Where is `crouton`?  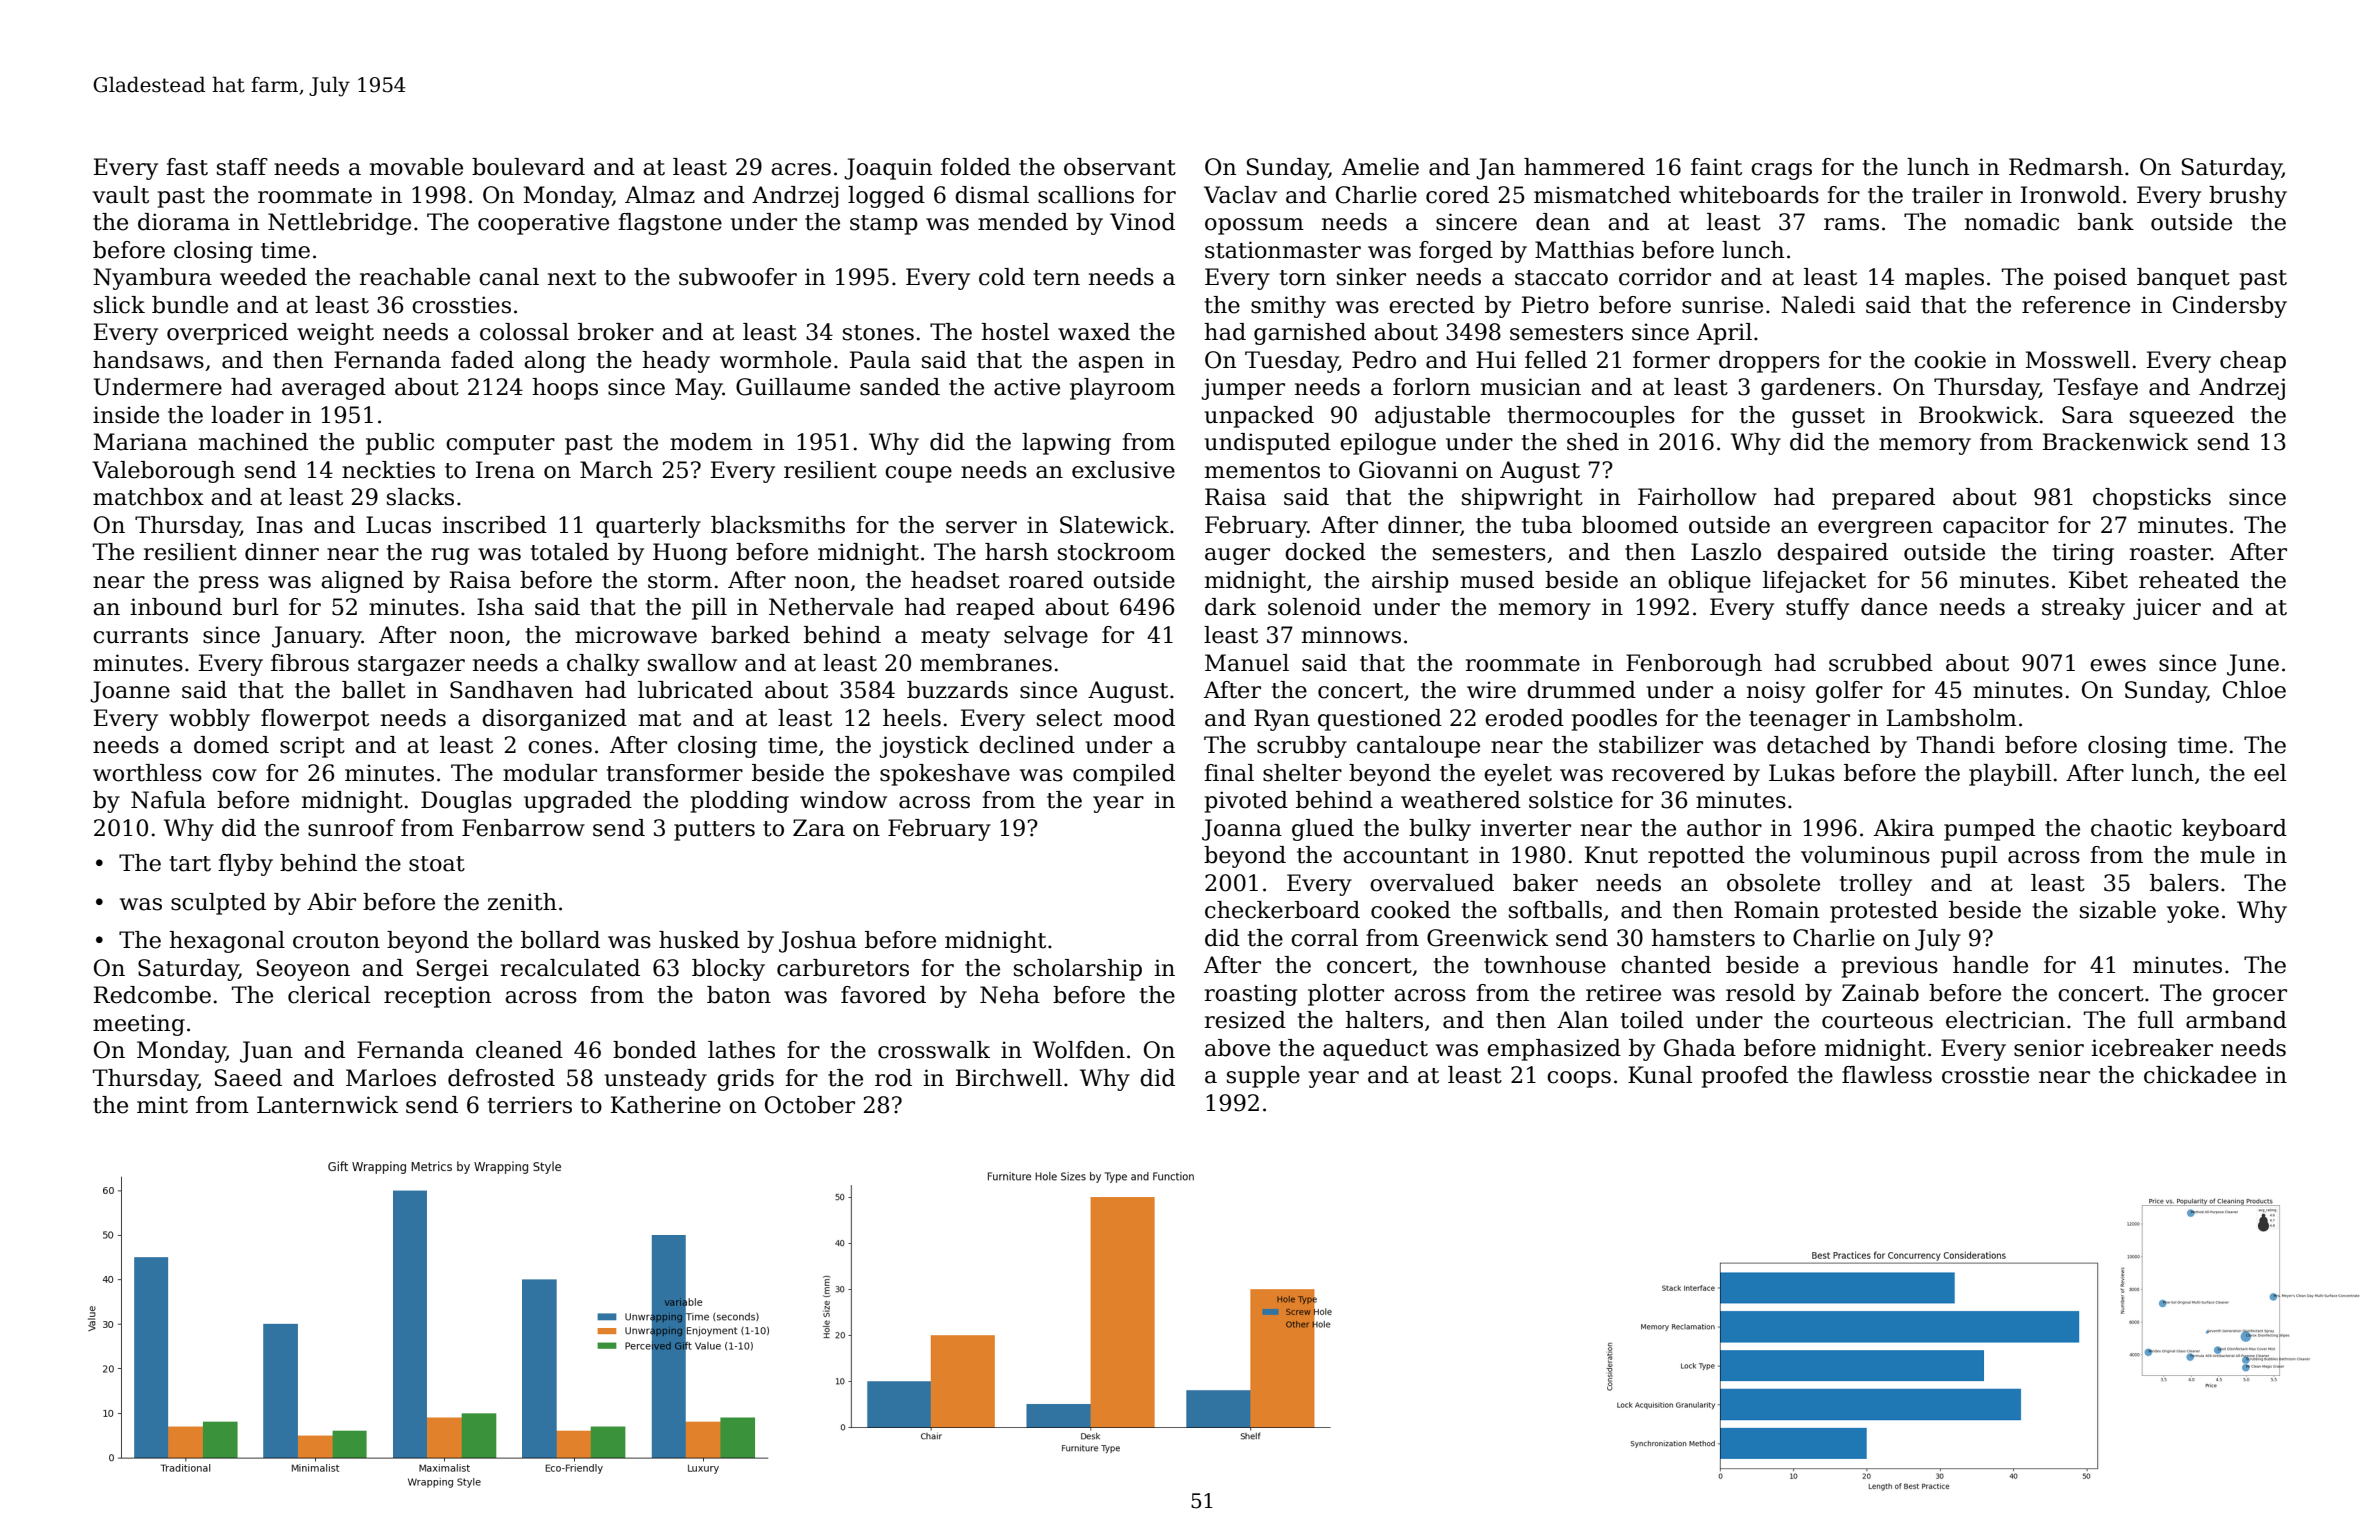
crouton is located at coordinates (336, 941).
